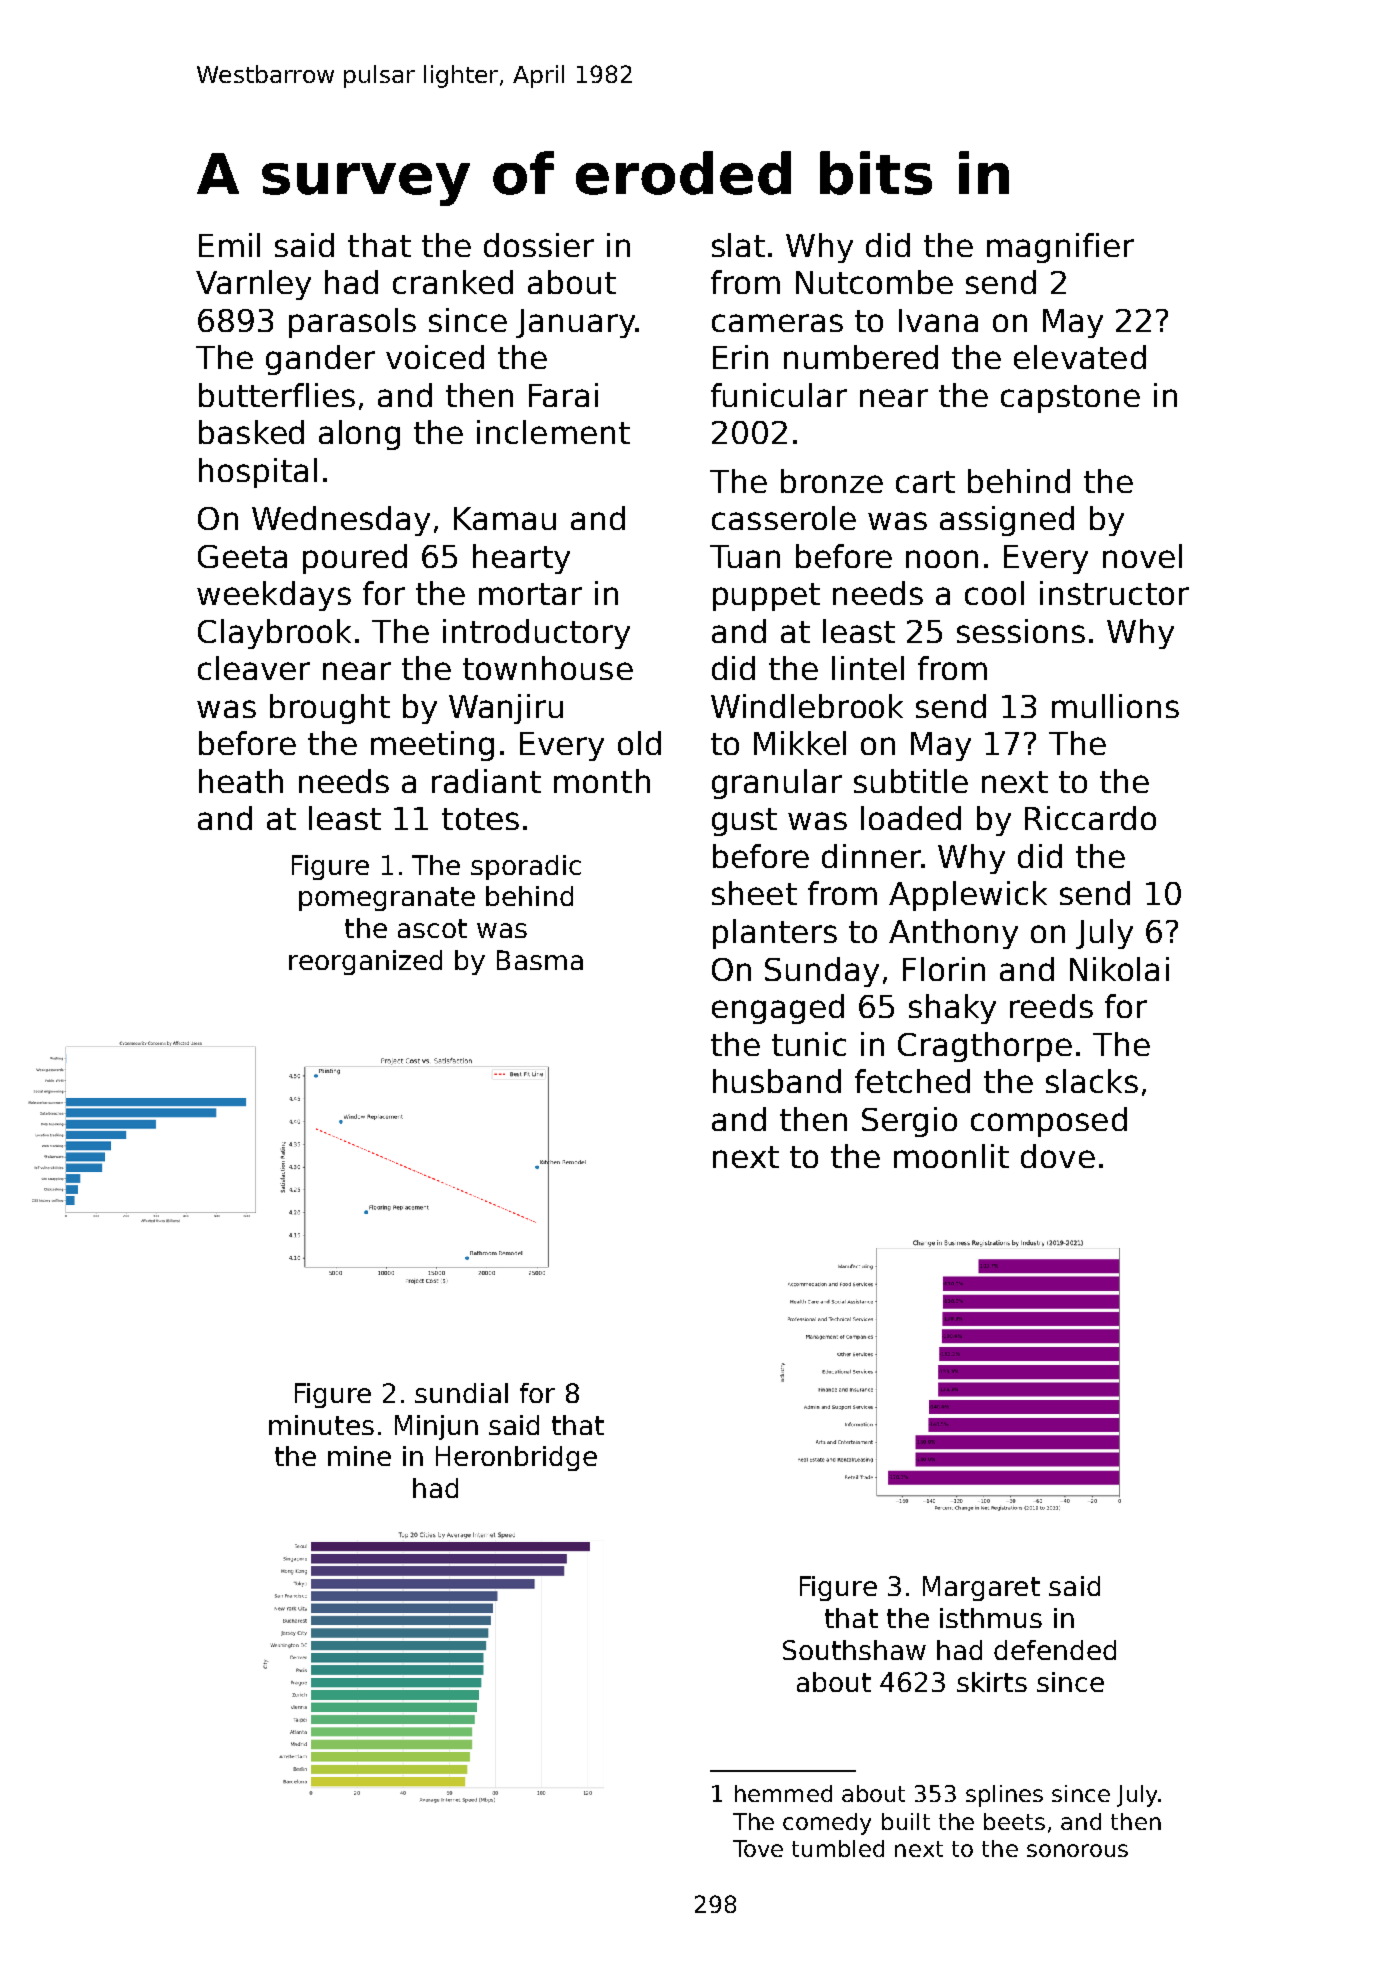 This screenshot has width=1386, height=1969. What do you see at coordinates (436, 1427) in the screenshot?
I see `Minjun` at bounding box center [436, 1427].
